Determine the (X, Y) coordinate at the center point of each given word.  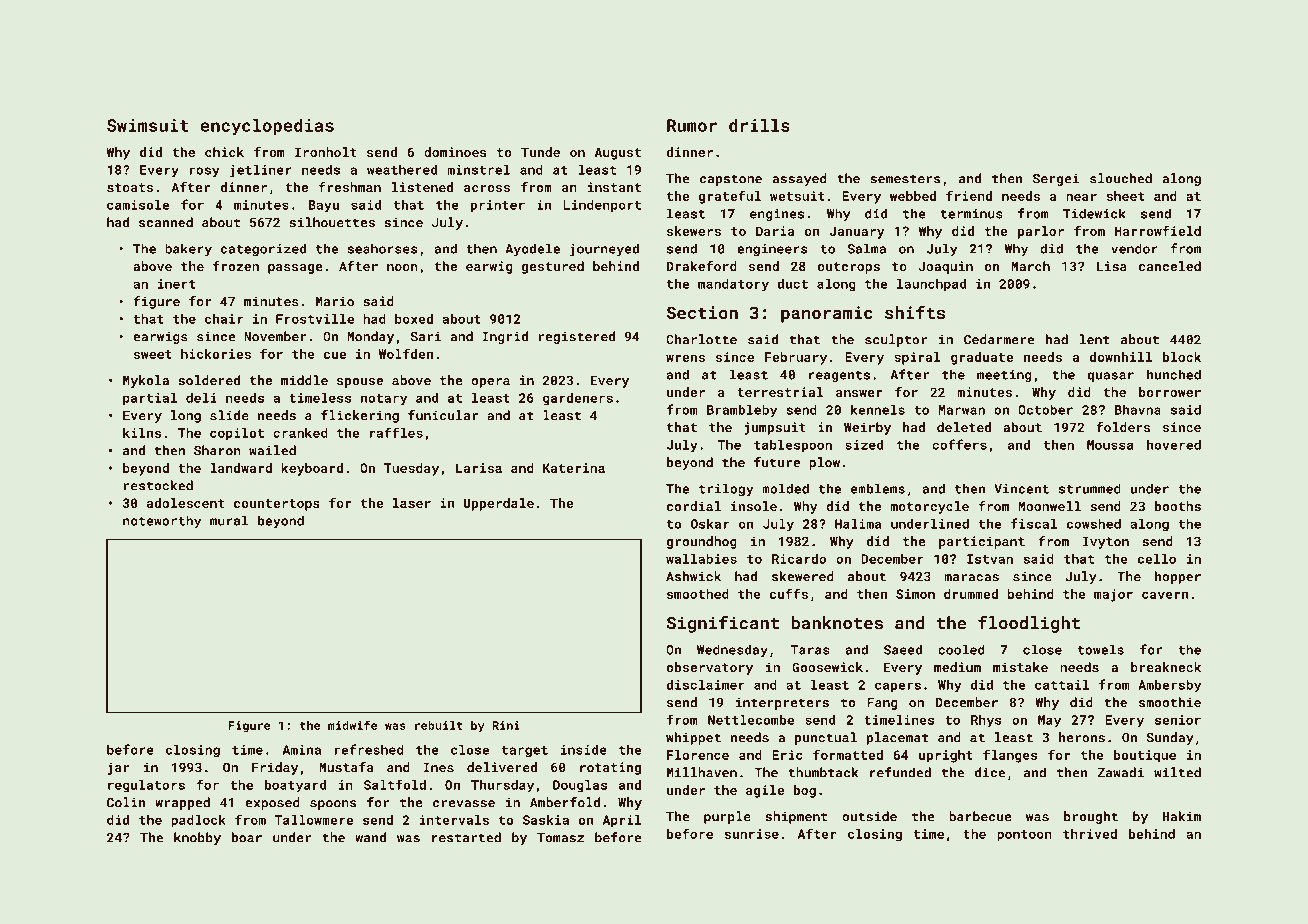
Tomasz (560, 838)
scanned (166, 222)
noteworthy (162, 522)
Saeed (903, 649)
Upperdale (499, 504)
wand (370, 837)
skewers (694, 231)
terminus (971, 214)
